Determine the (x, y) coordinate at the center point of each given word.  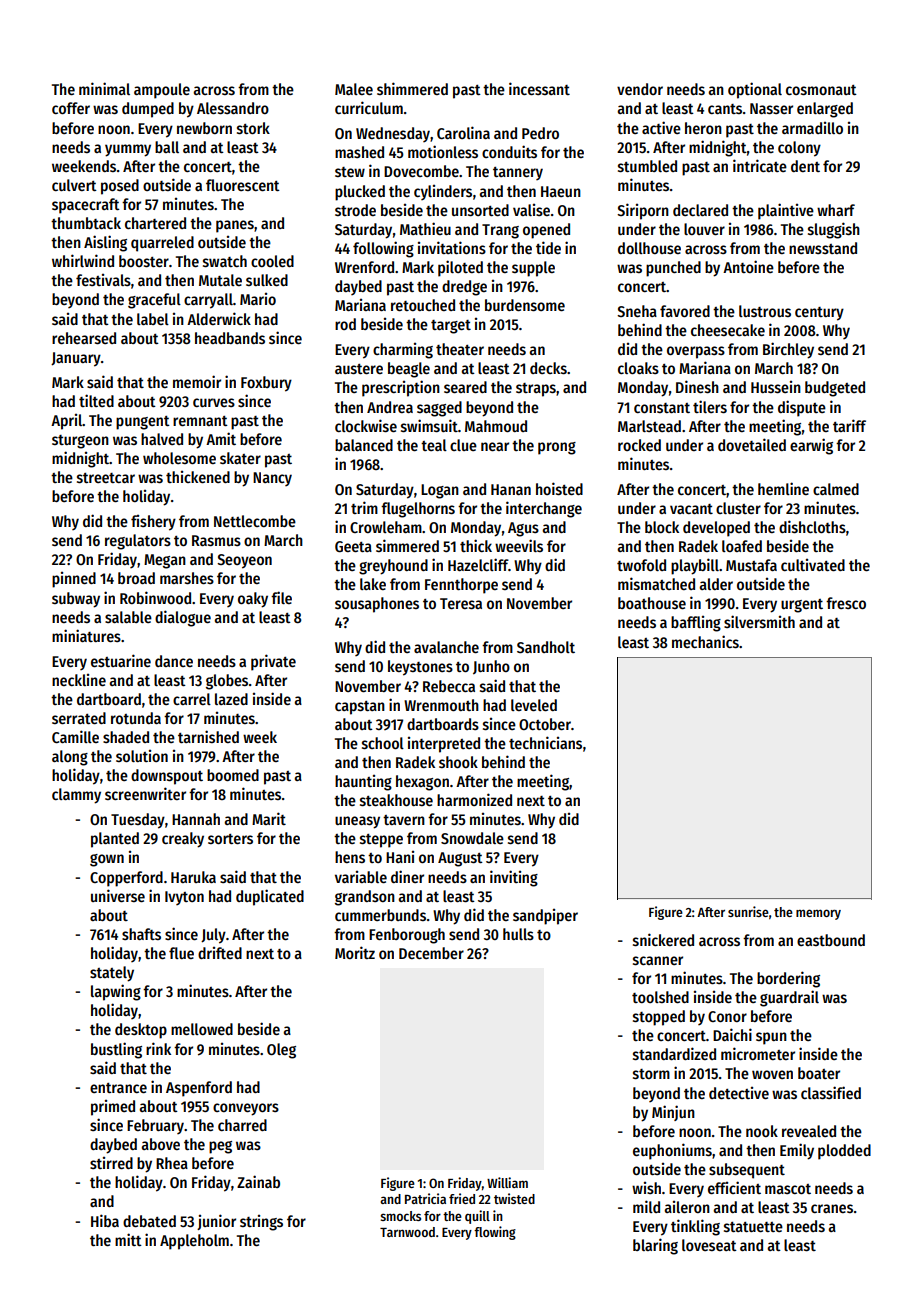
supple (533, 269)
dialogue (183, 618)
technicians (545, 743)
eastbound (831, 940)
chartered (155, 223)
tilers (710, 407)
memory (818, 914)
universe (118, 896)
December (431, 953)
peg (220, 1147)
